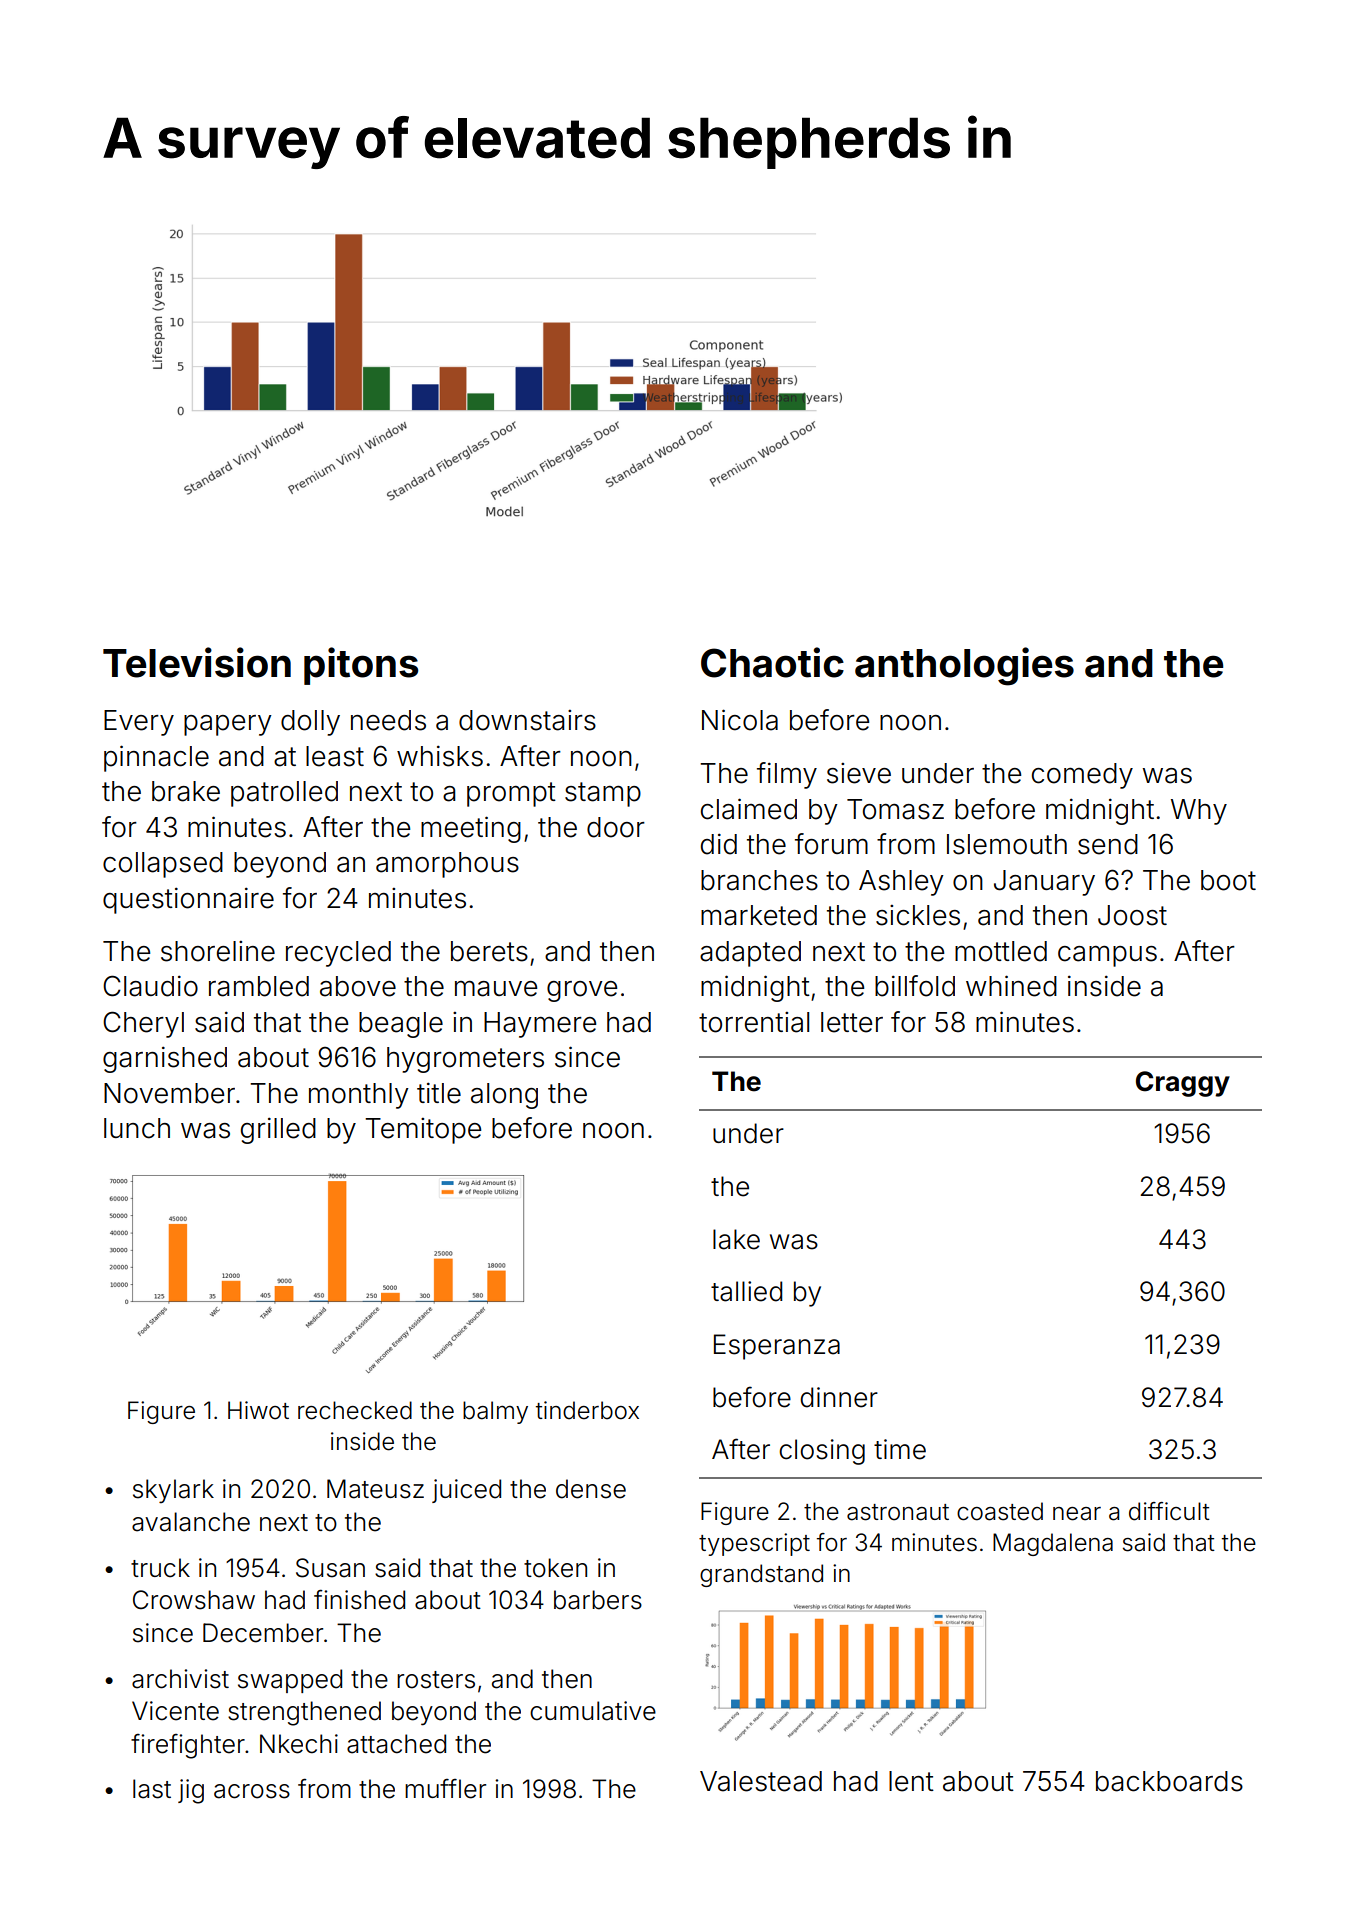  Describe the element at coordinates (1183, 1084) in the screenshot. I see `Craggy` at that location.
